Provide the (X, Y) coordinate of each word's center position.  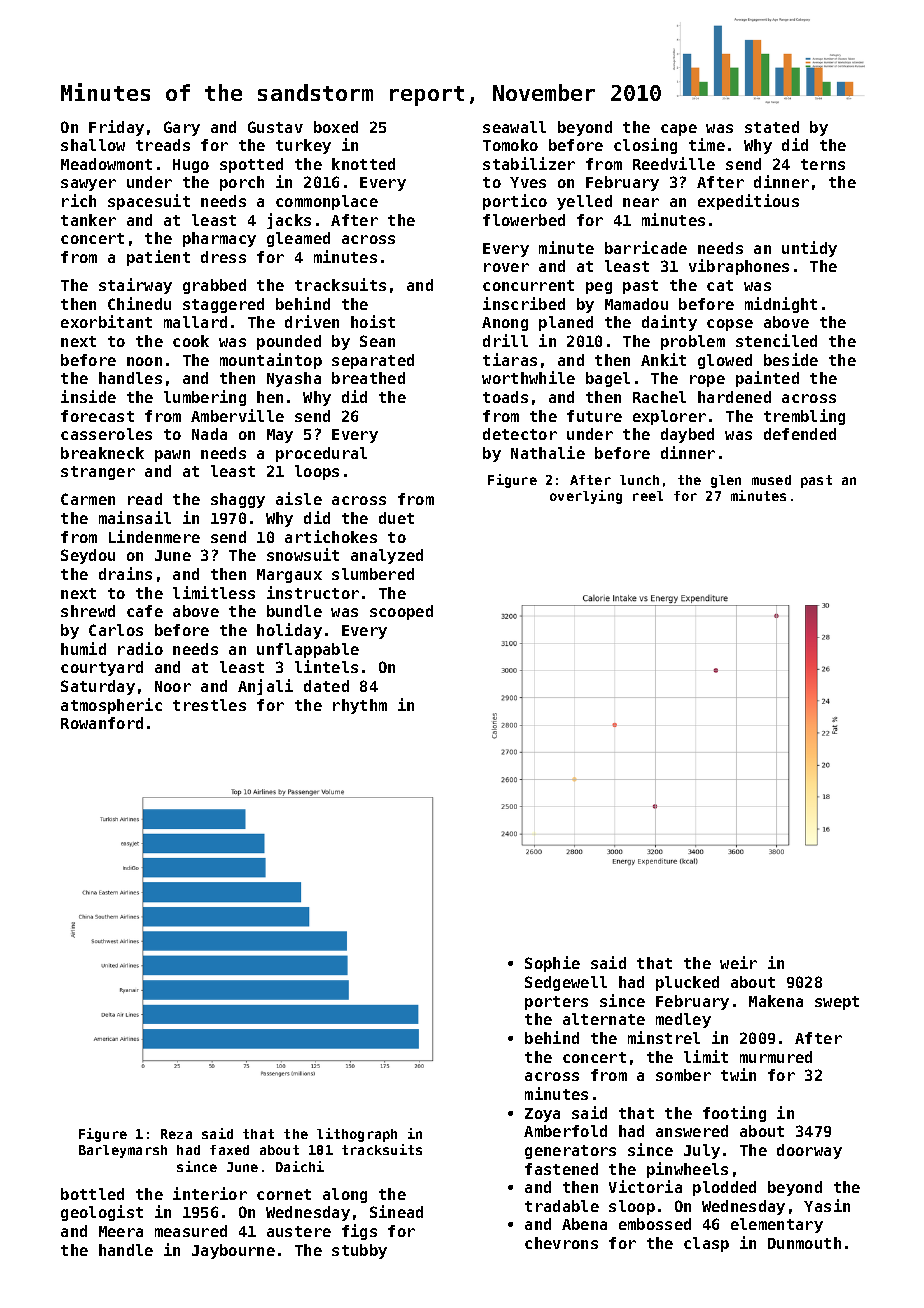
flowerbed (524, 220)
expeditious (748, 202)
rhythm (360, 706)
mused (771, 480)
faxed (229, 1150)
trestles (209, 705)
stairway (135, 286)
